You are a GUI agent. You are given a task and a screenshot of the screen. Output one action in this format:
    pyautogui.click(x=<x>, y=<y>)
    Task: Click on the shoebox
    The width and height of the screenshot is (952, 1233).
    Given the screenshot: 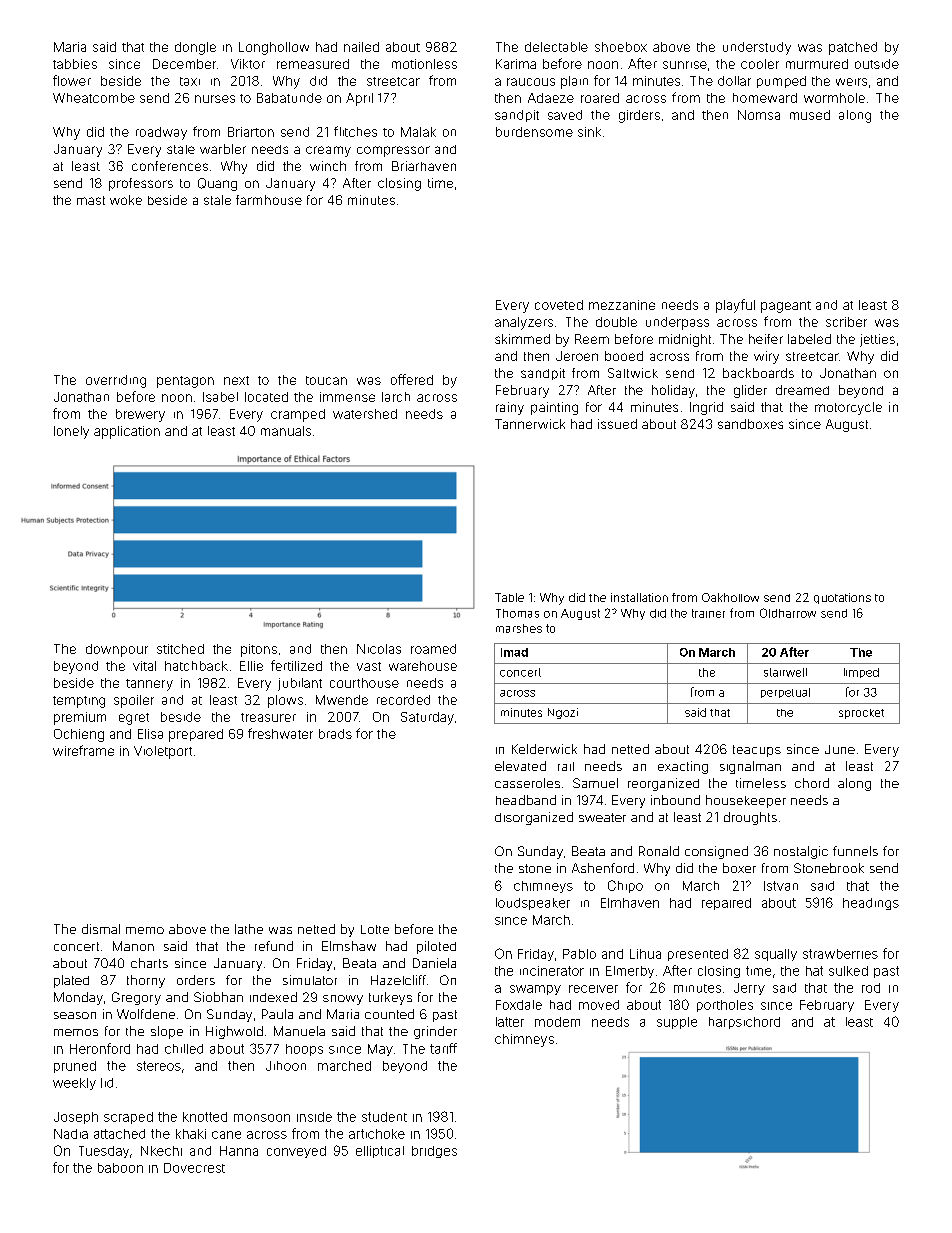 What is the action you would take?
    pyautogui.click(x=621, y=47)
